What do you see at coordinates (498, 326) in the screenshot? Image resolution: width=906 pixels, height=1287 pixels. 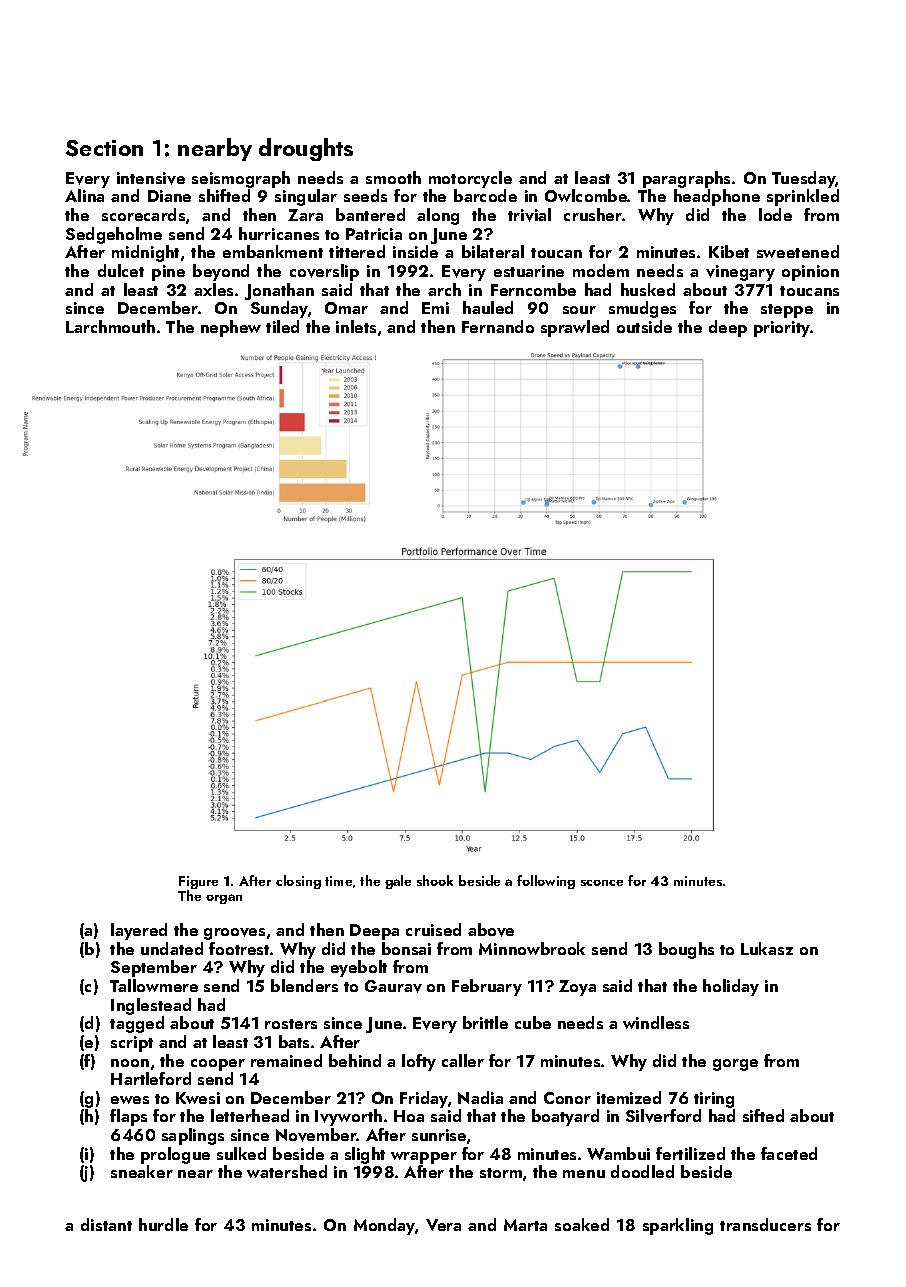 I see `Fernando` at bounding box center [498, 326].
